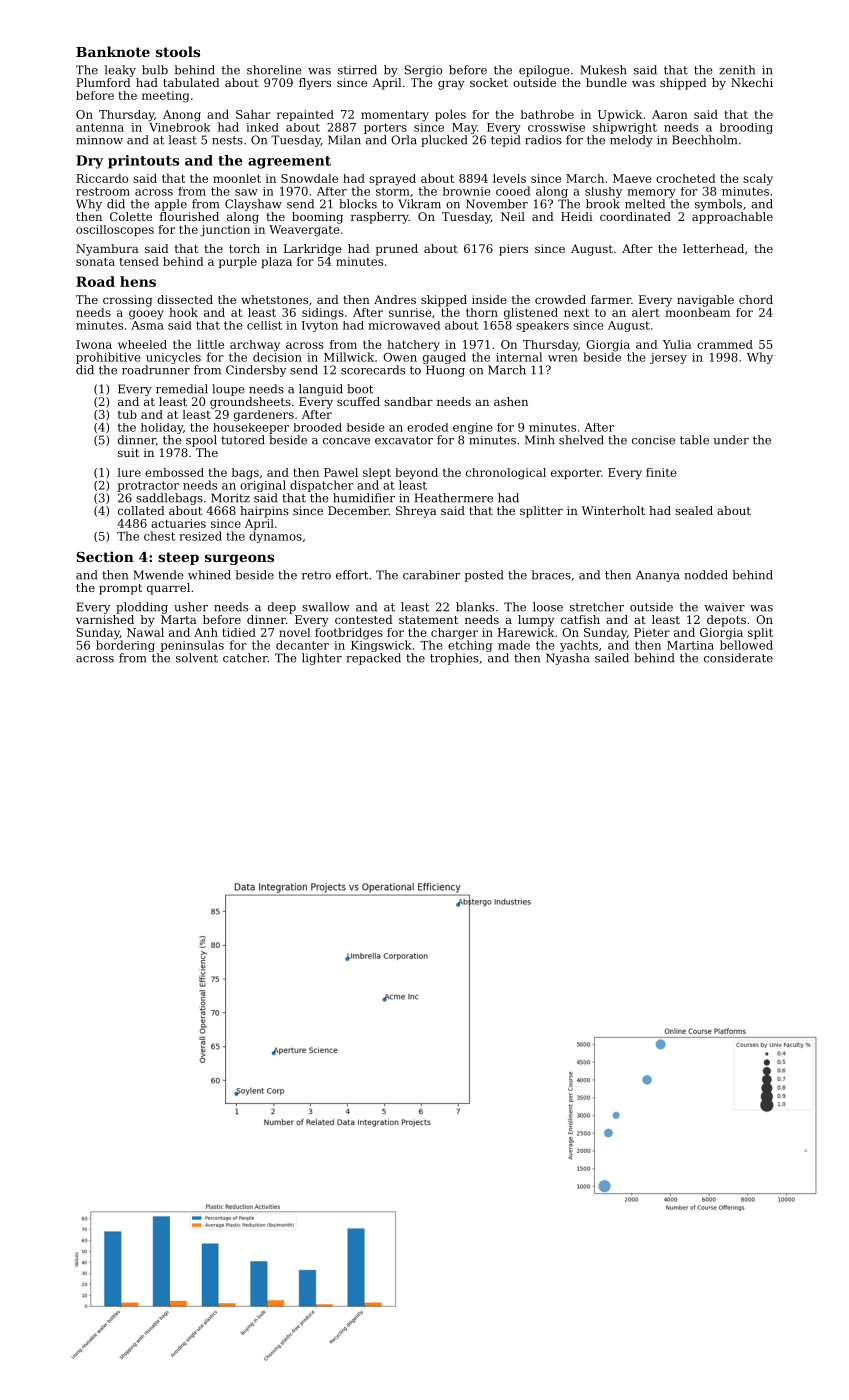 The image size is (849, 1400). I want to click on bordering, so click(125, 646).
